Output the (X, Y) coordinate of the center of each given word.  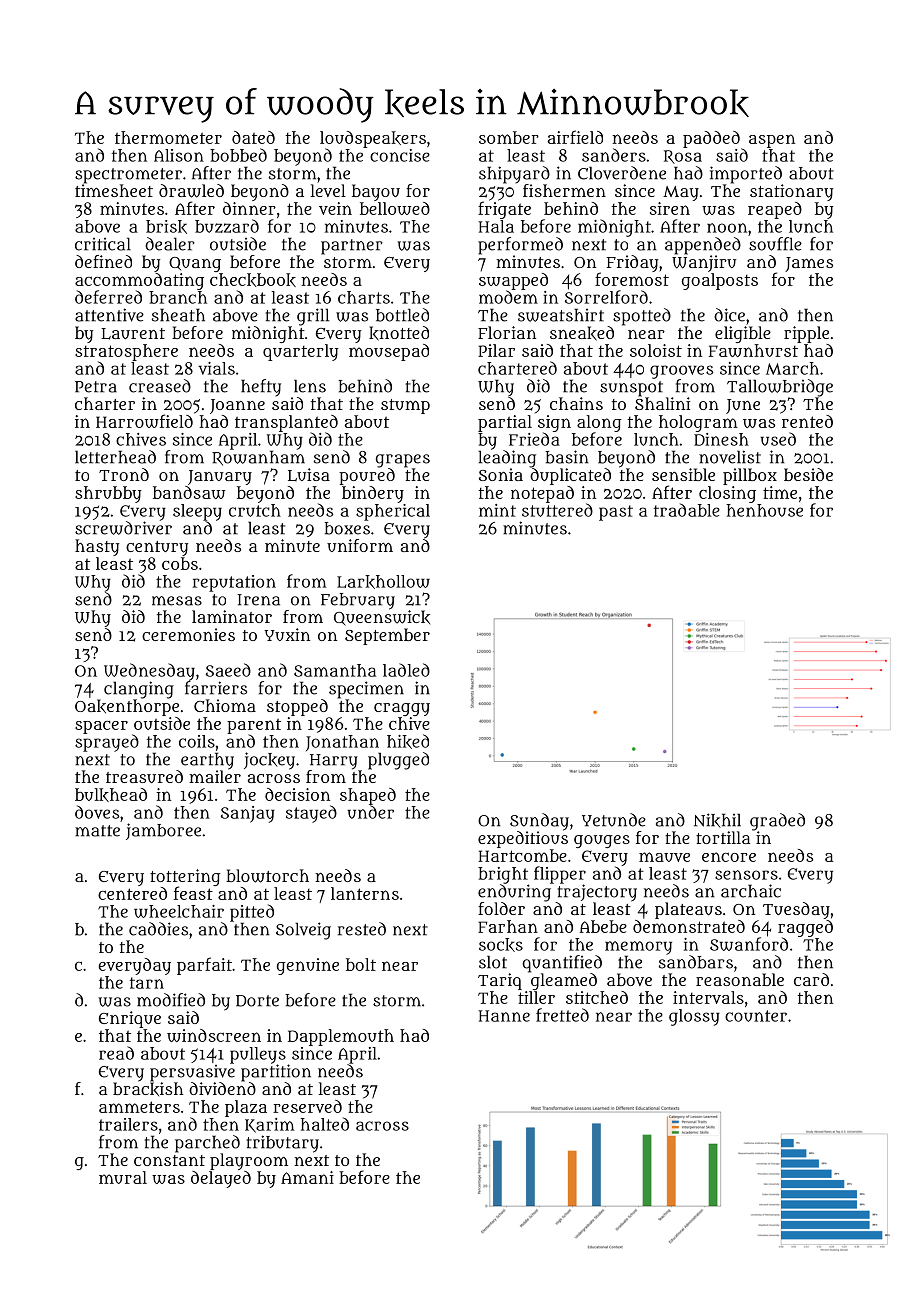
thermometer (168, 137)
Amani (307, 1177)
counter (756, 1016)
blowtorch (267, 876)
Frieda (534, 439)
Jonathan (342, 743)
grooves (681, 372)
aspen (772, 141)
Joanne (237, 406)
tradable (687, 510)
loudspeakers (373, 139)
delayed (221, 1179)
